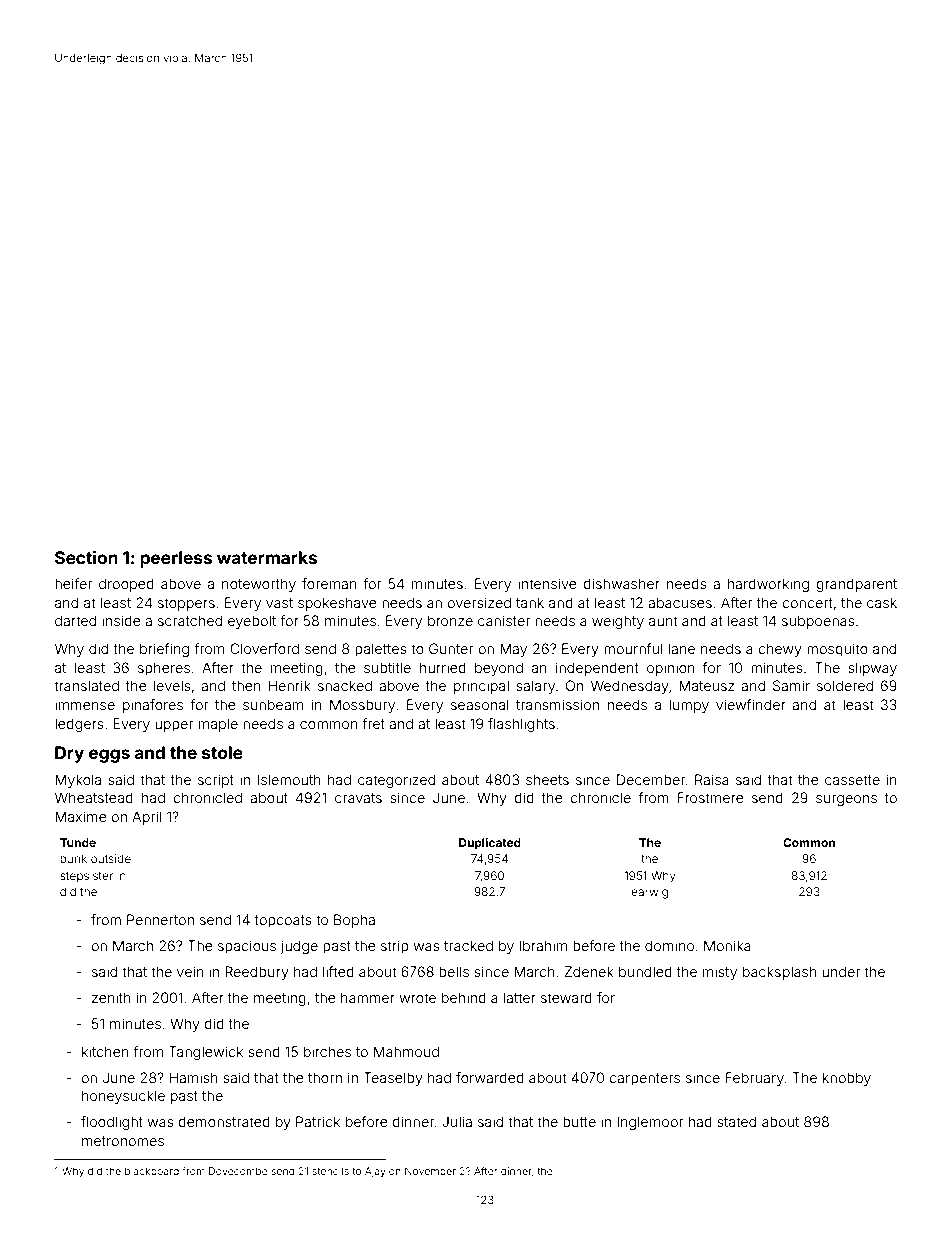  Describe the element at coordinates (644, 1079) in the page. I see `carpenters` at that location.
